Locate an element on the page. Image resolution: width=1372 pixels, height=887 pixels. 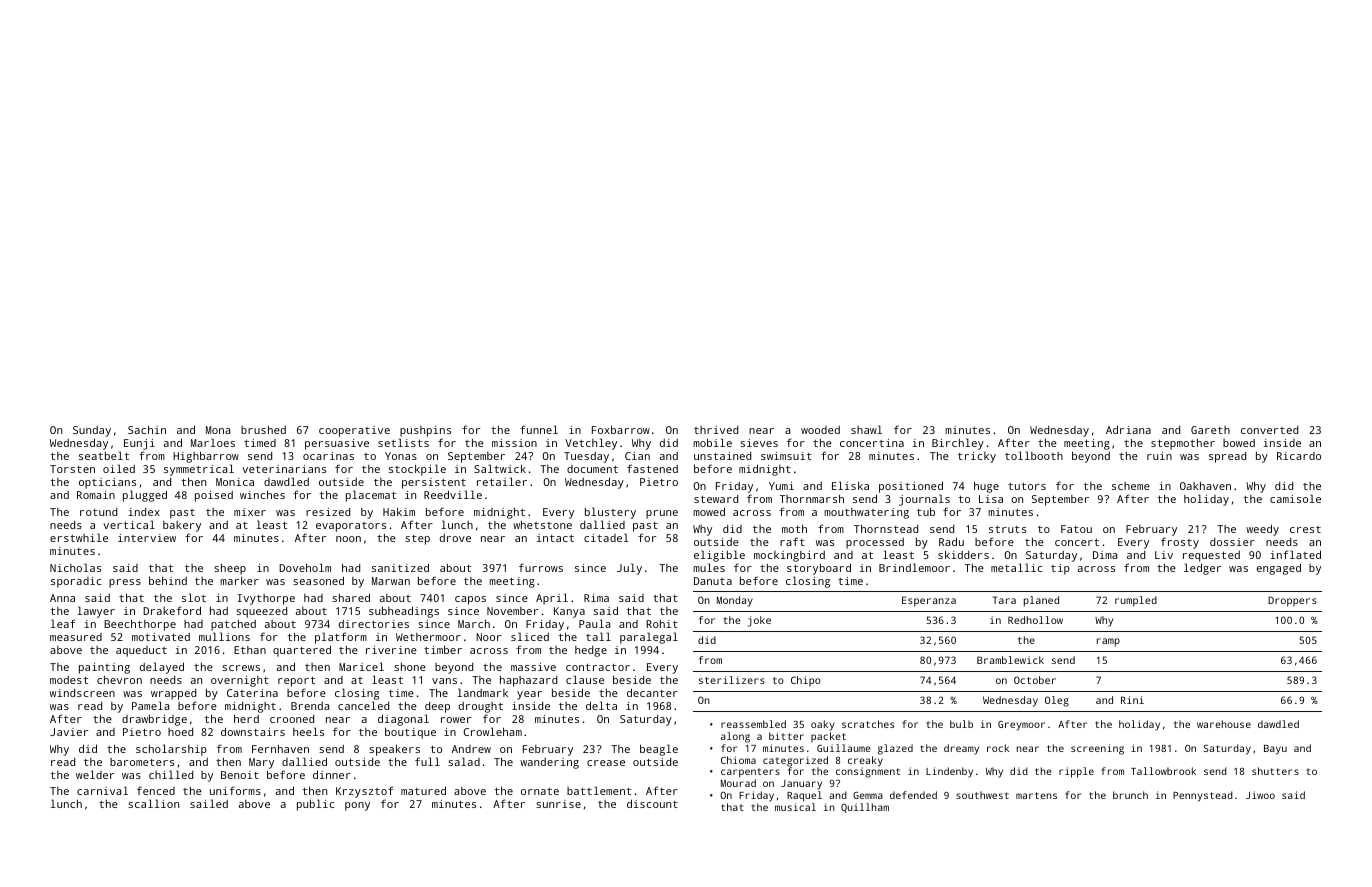
screening is located at coordinates (1097, 749).
